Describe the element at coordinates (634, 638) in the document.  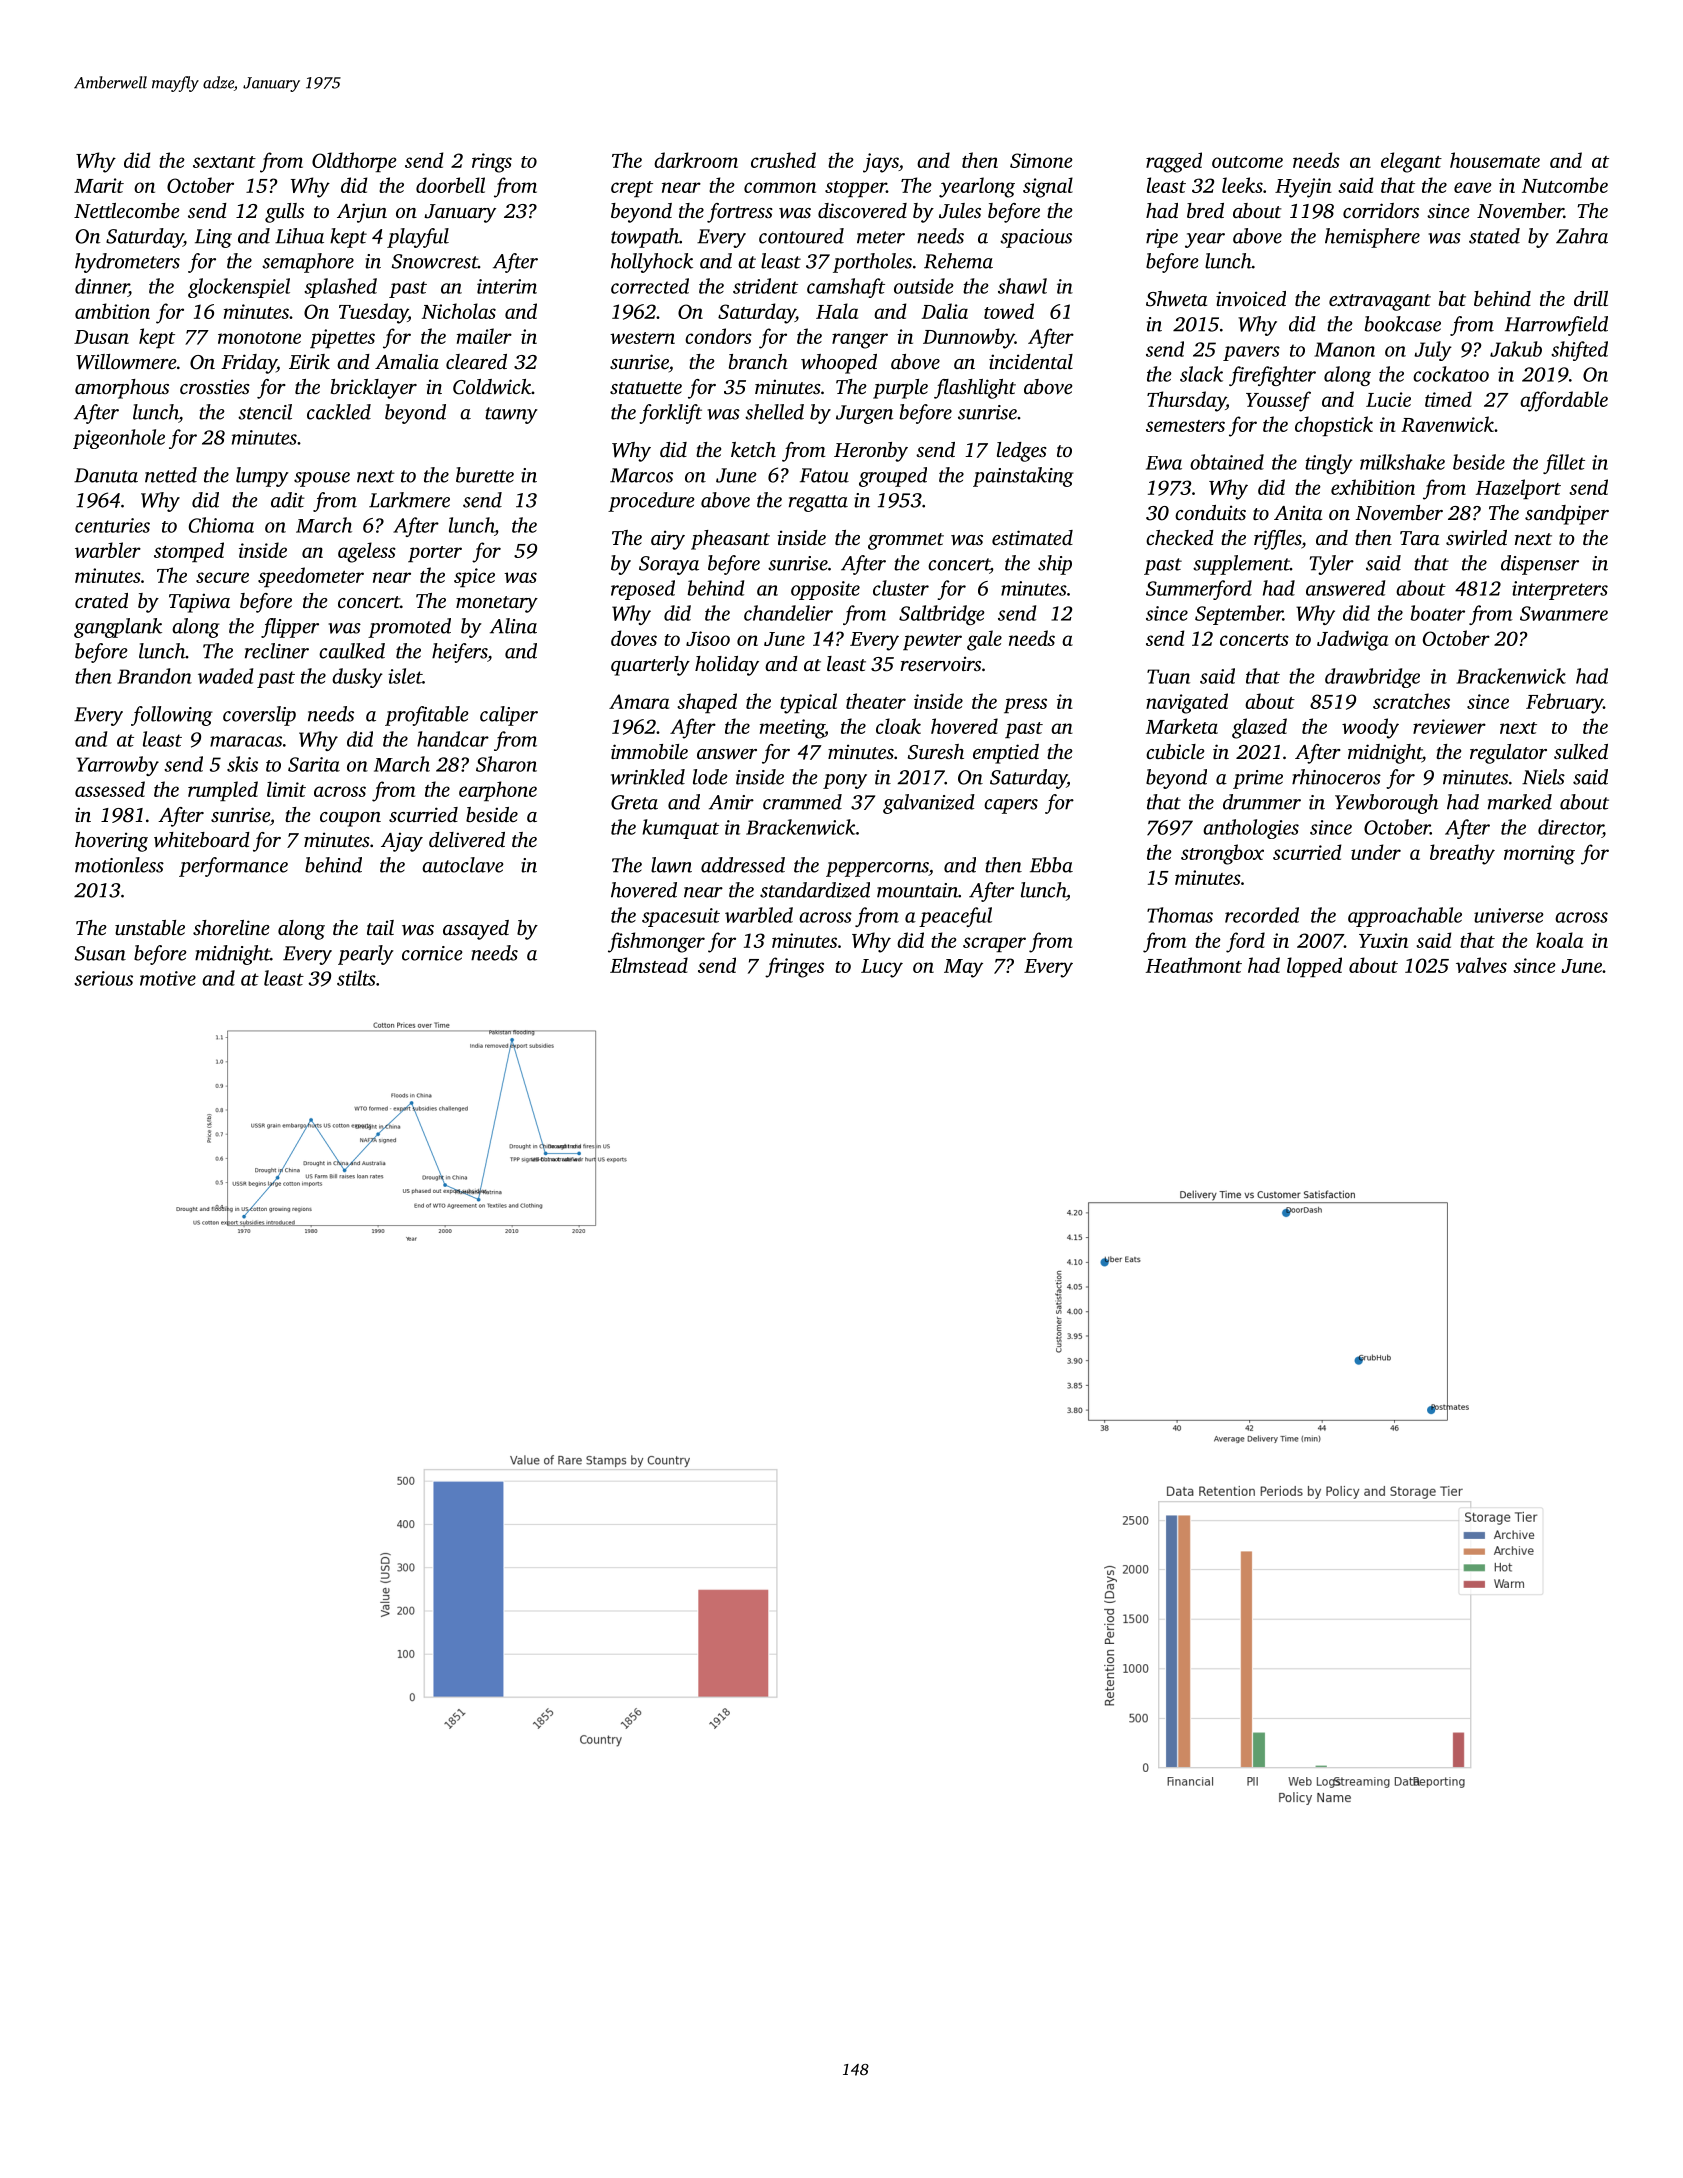
I see `doves` at that location.
